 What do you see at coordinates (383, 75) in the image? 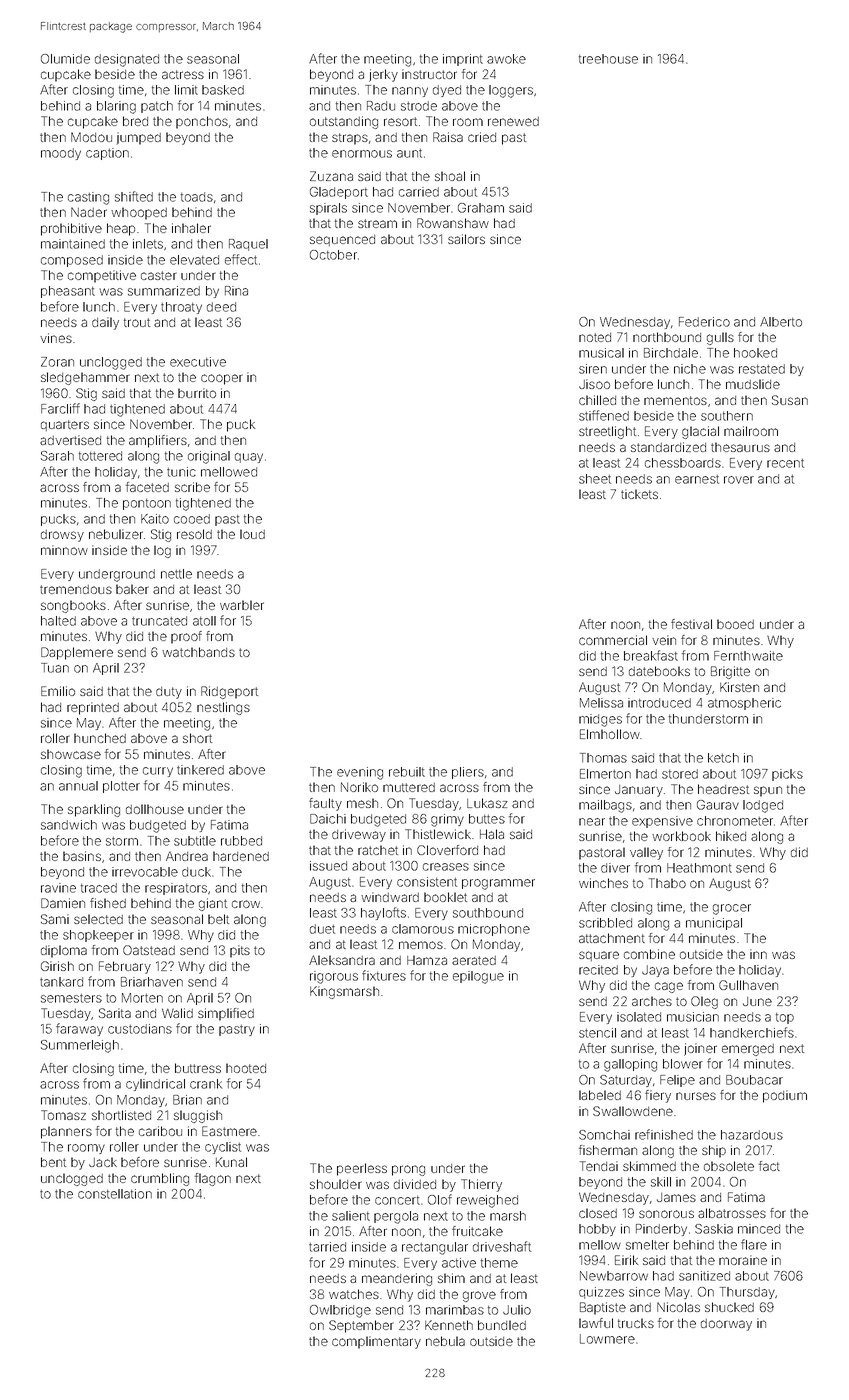
I see `jerky` at bounding box center [383, 75].
